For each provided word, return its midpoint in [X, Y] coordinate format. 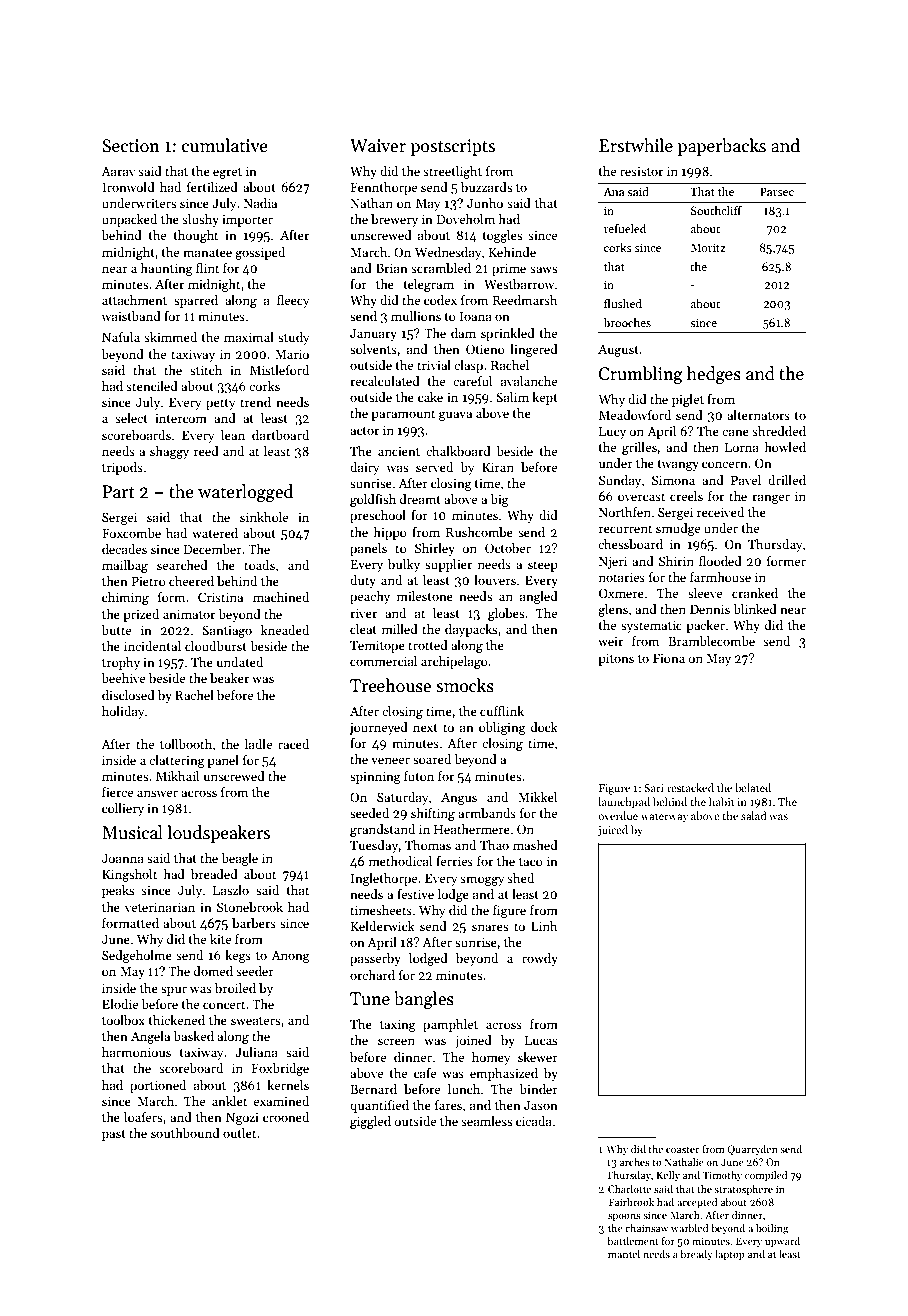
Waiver [378, 146]
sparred [196, 301]
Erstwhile [636, 145]
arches [634, 1162]
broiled [235, 988]
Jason [541, 1105]
